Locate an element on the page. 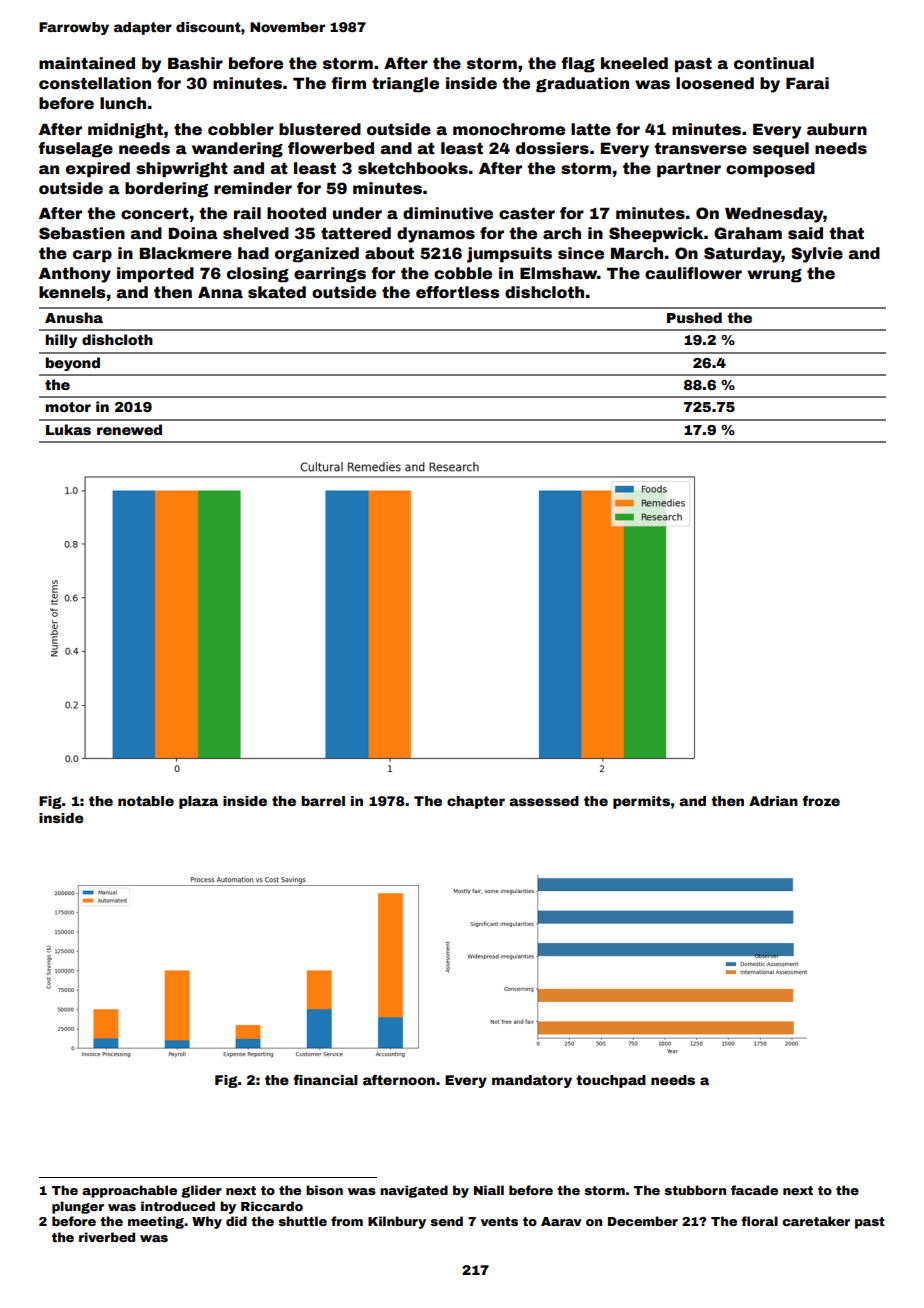  permits is located at coordinates (641, 802).
